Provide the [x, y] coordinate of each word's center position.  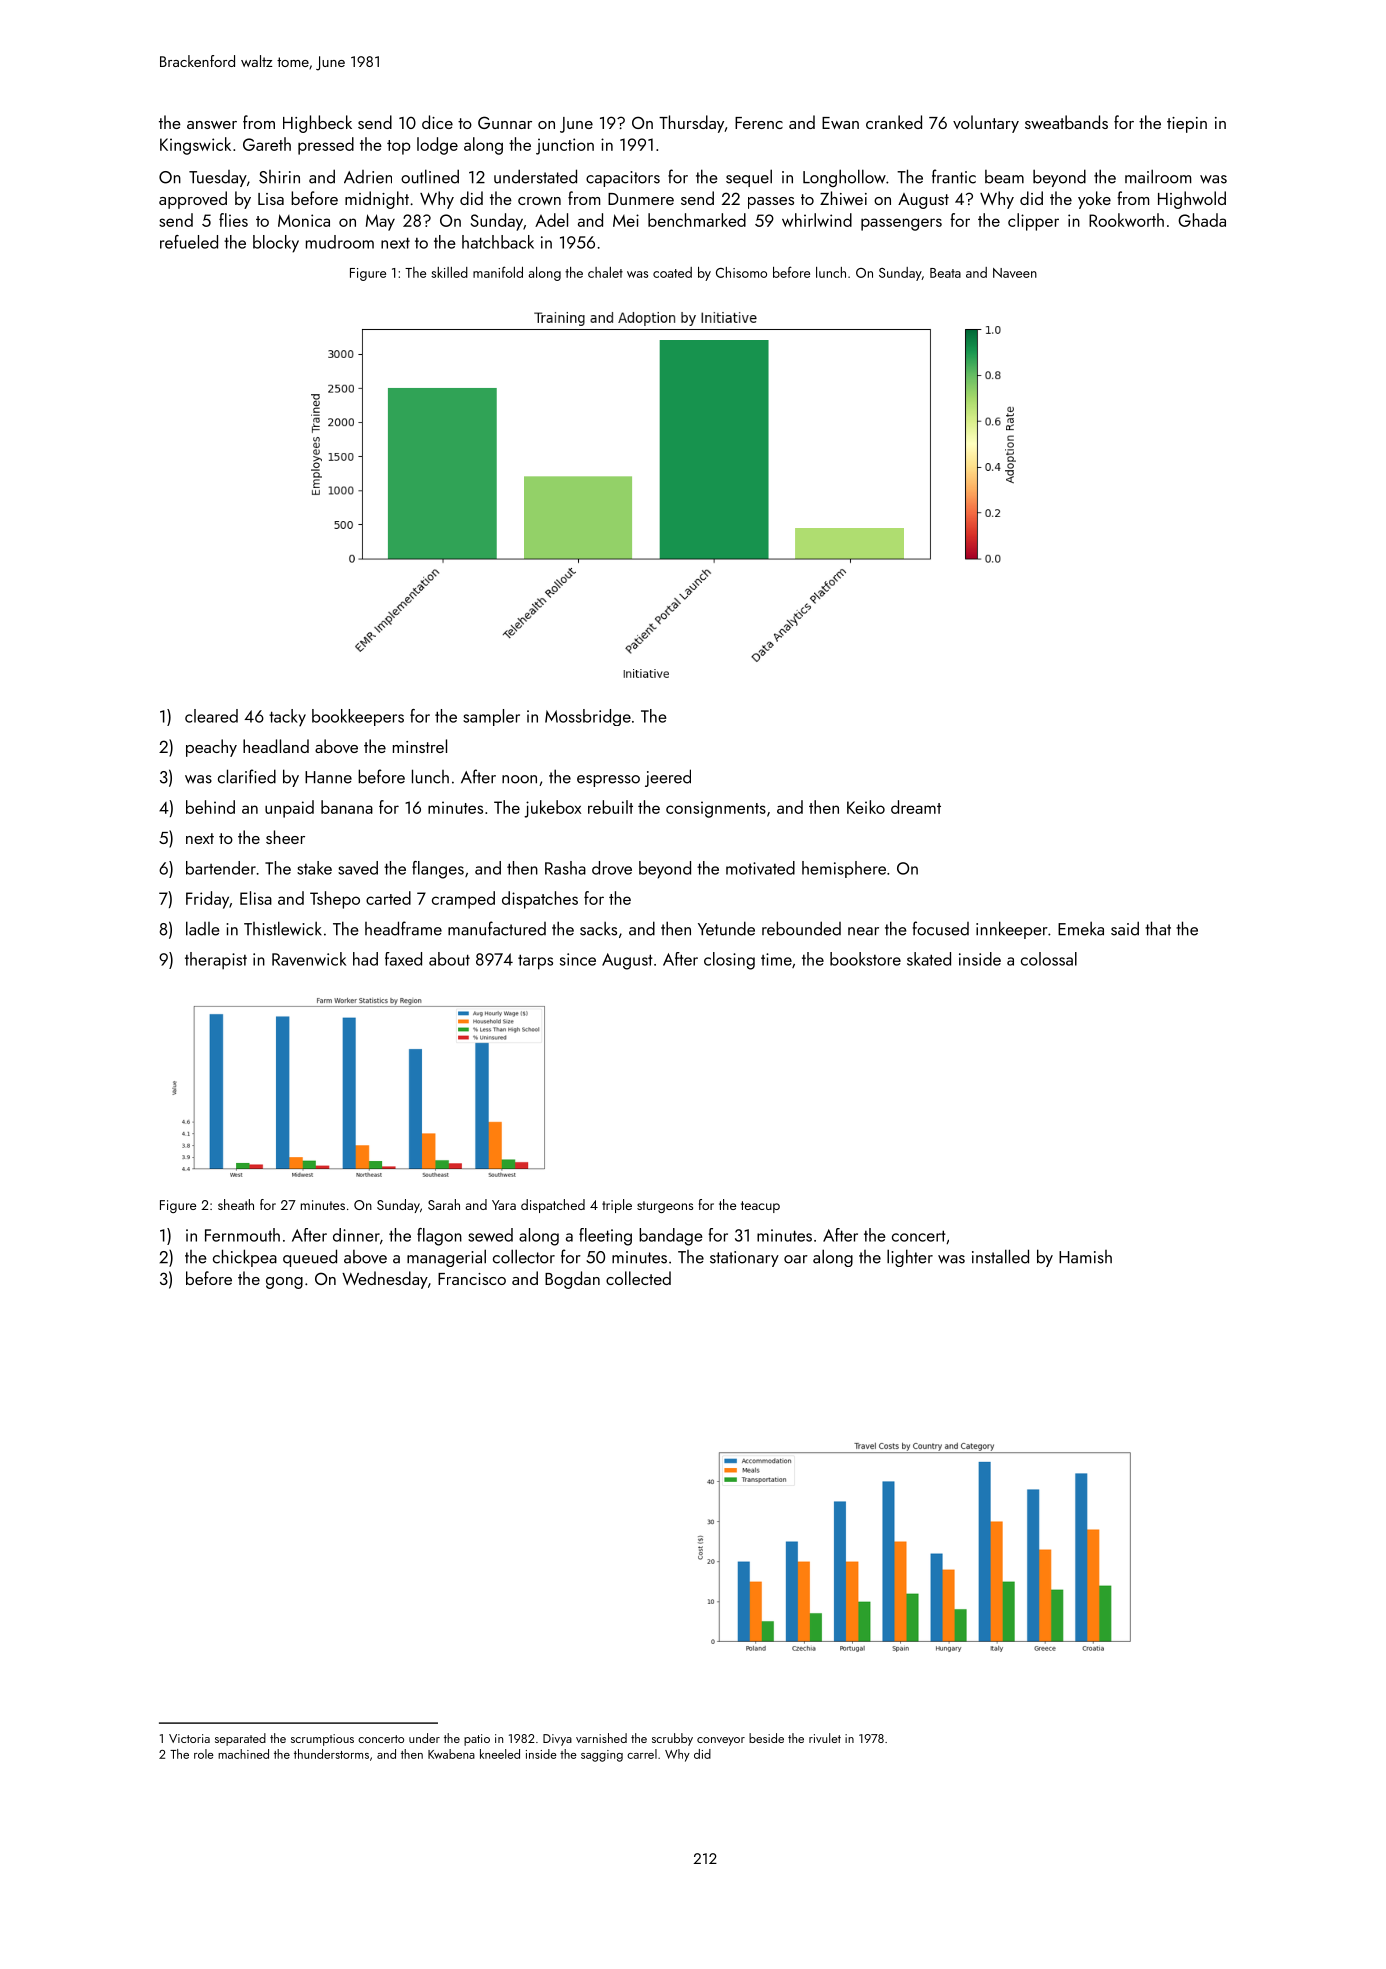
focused [941, 928]
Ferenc [759, 123]
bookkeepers [358, 717]
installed [1000, 1256]
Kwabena [451, 1754]
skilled [449, 272]
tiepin [1187, 125]
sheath [236, 1204]
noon [519, 779]
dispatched [553, 1206]
